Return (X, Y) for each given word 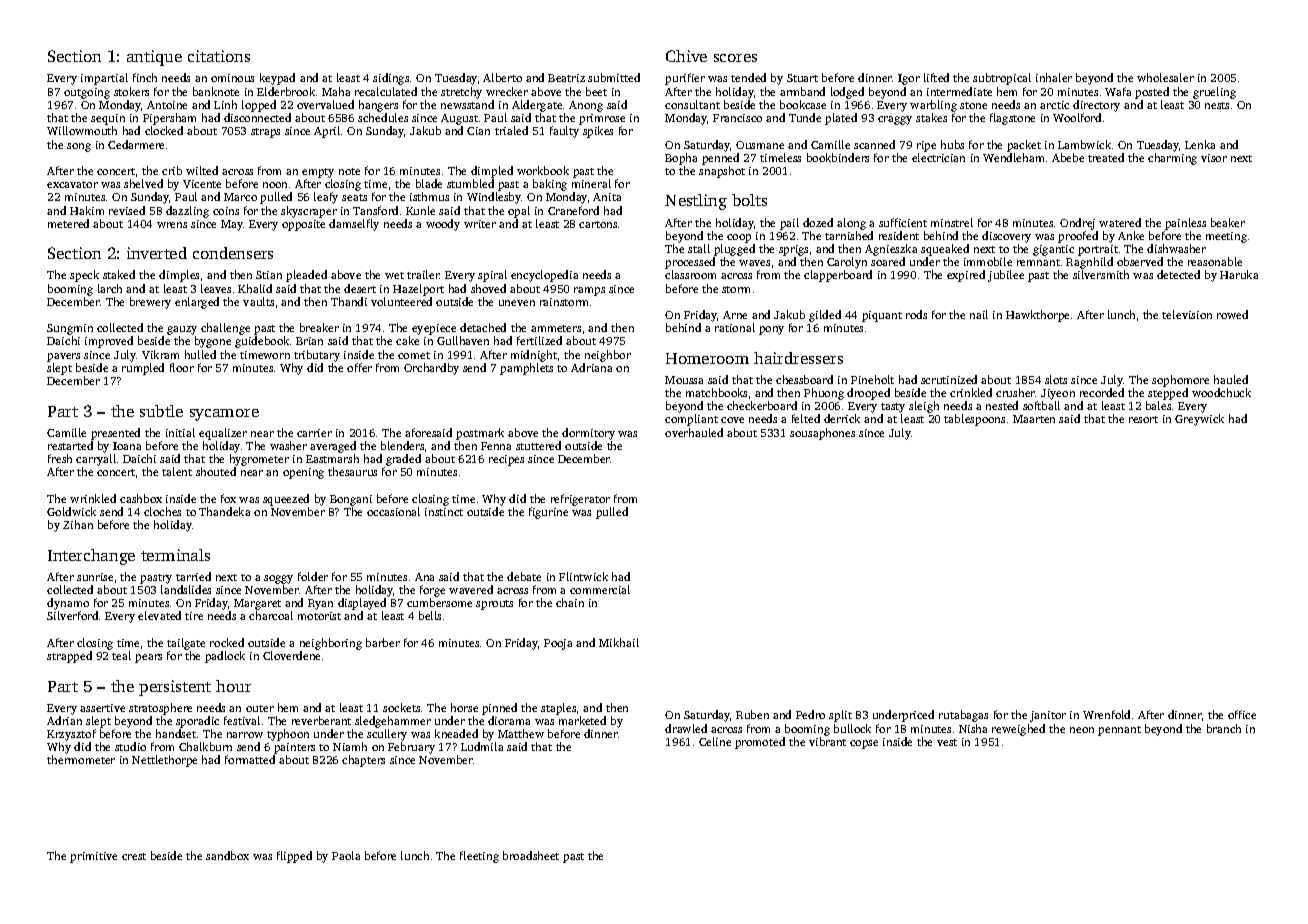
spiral (492, 276)
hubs (952, 144)
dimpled (492, 172)
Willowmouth (82, 130)
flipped (294, 857)
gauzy (182, 330)
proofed (1078, 237)
